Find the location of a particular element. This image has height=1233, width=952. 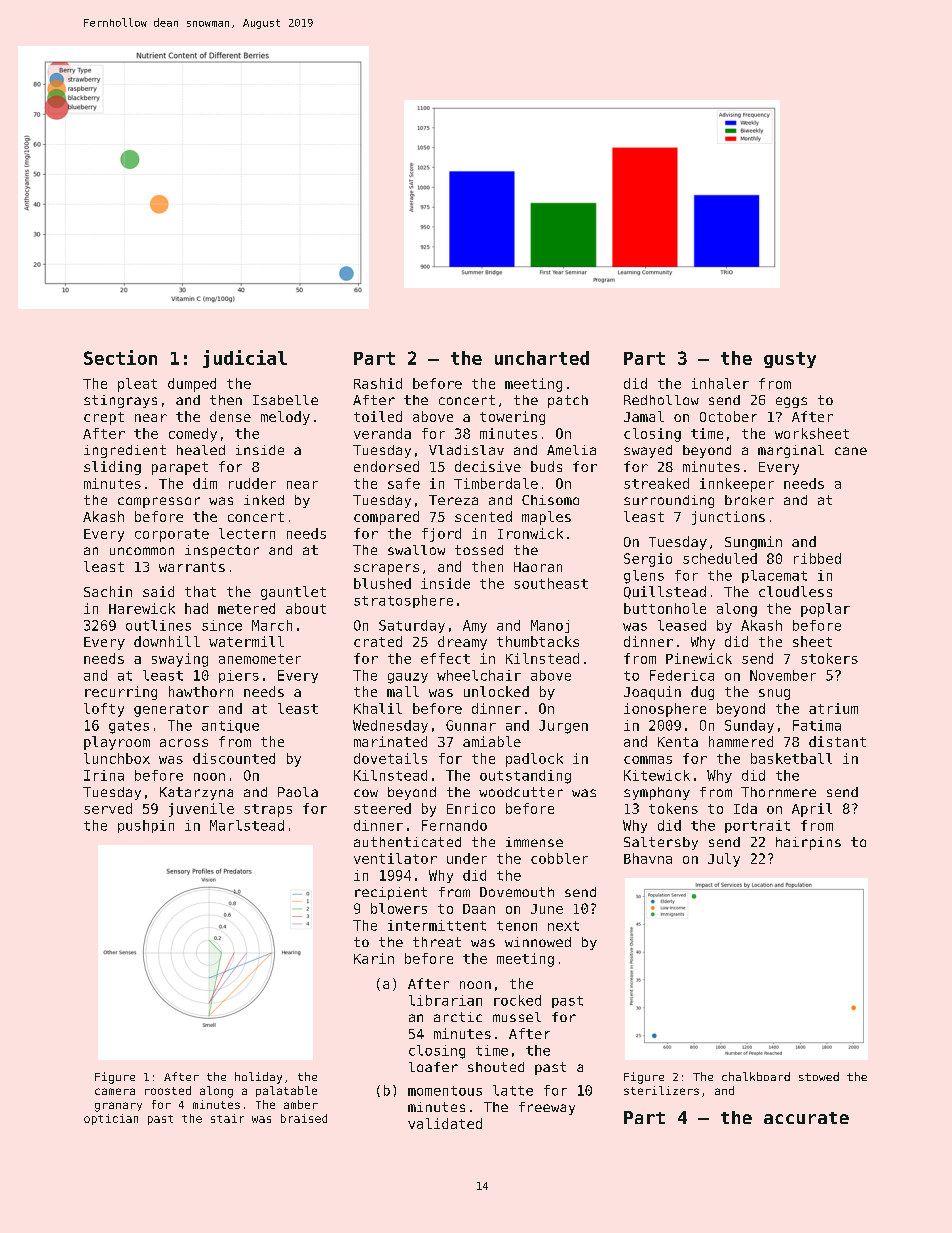

Harewick is located at coordinates (142, 608).
